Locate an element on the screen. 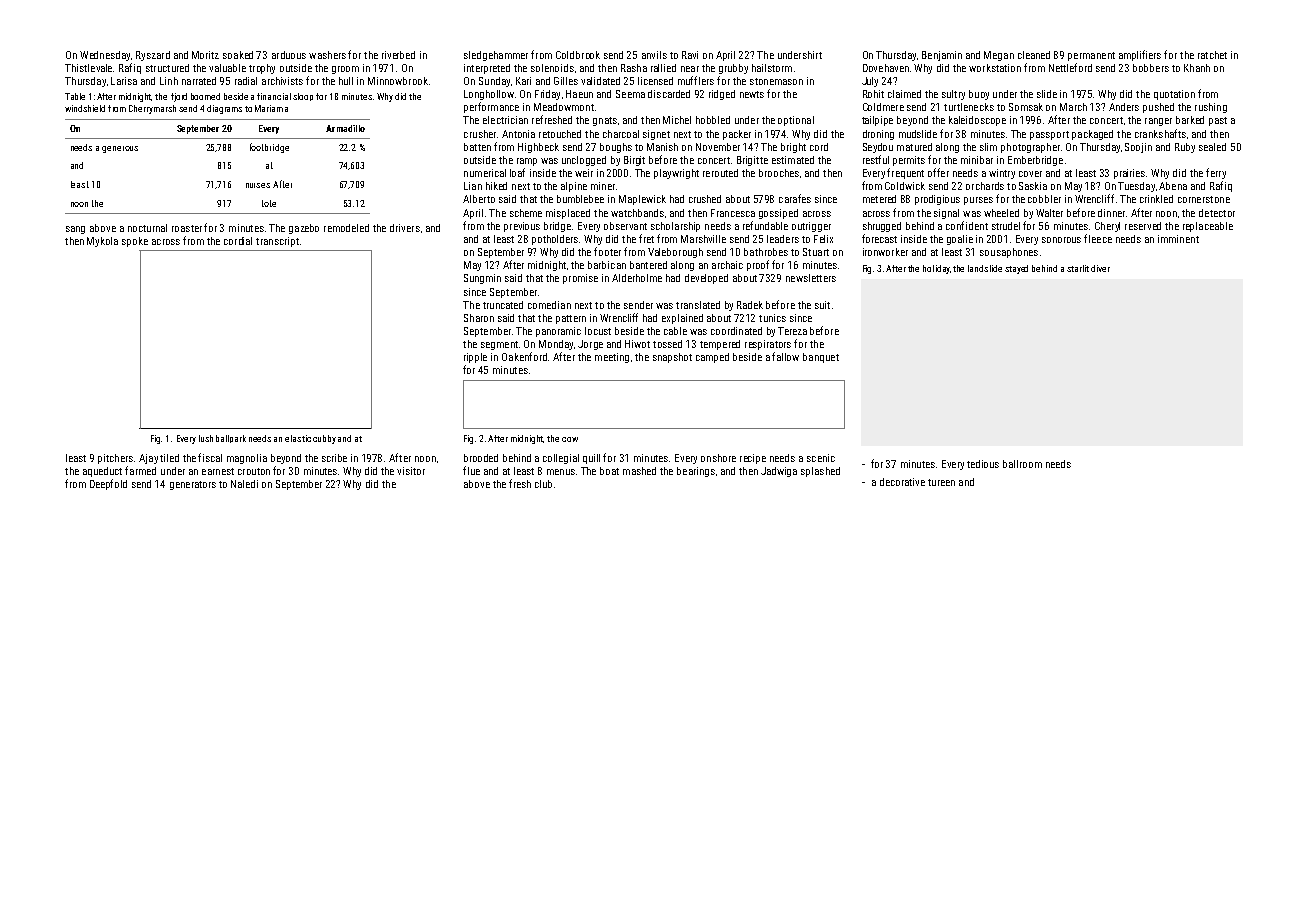 This screenshot has height=924, width=1308. Mykola is located at coordinates (102, 242).
